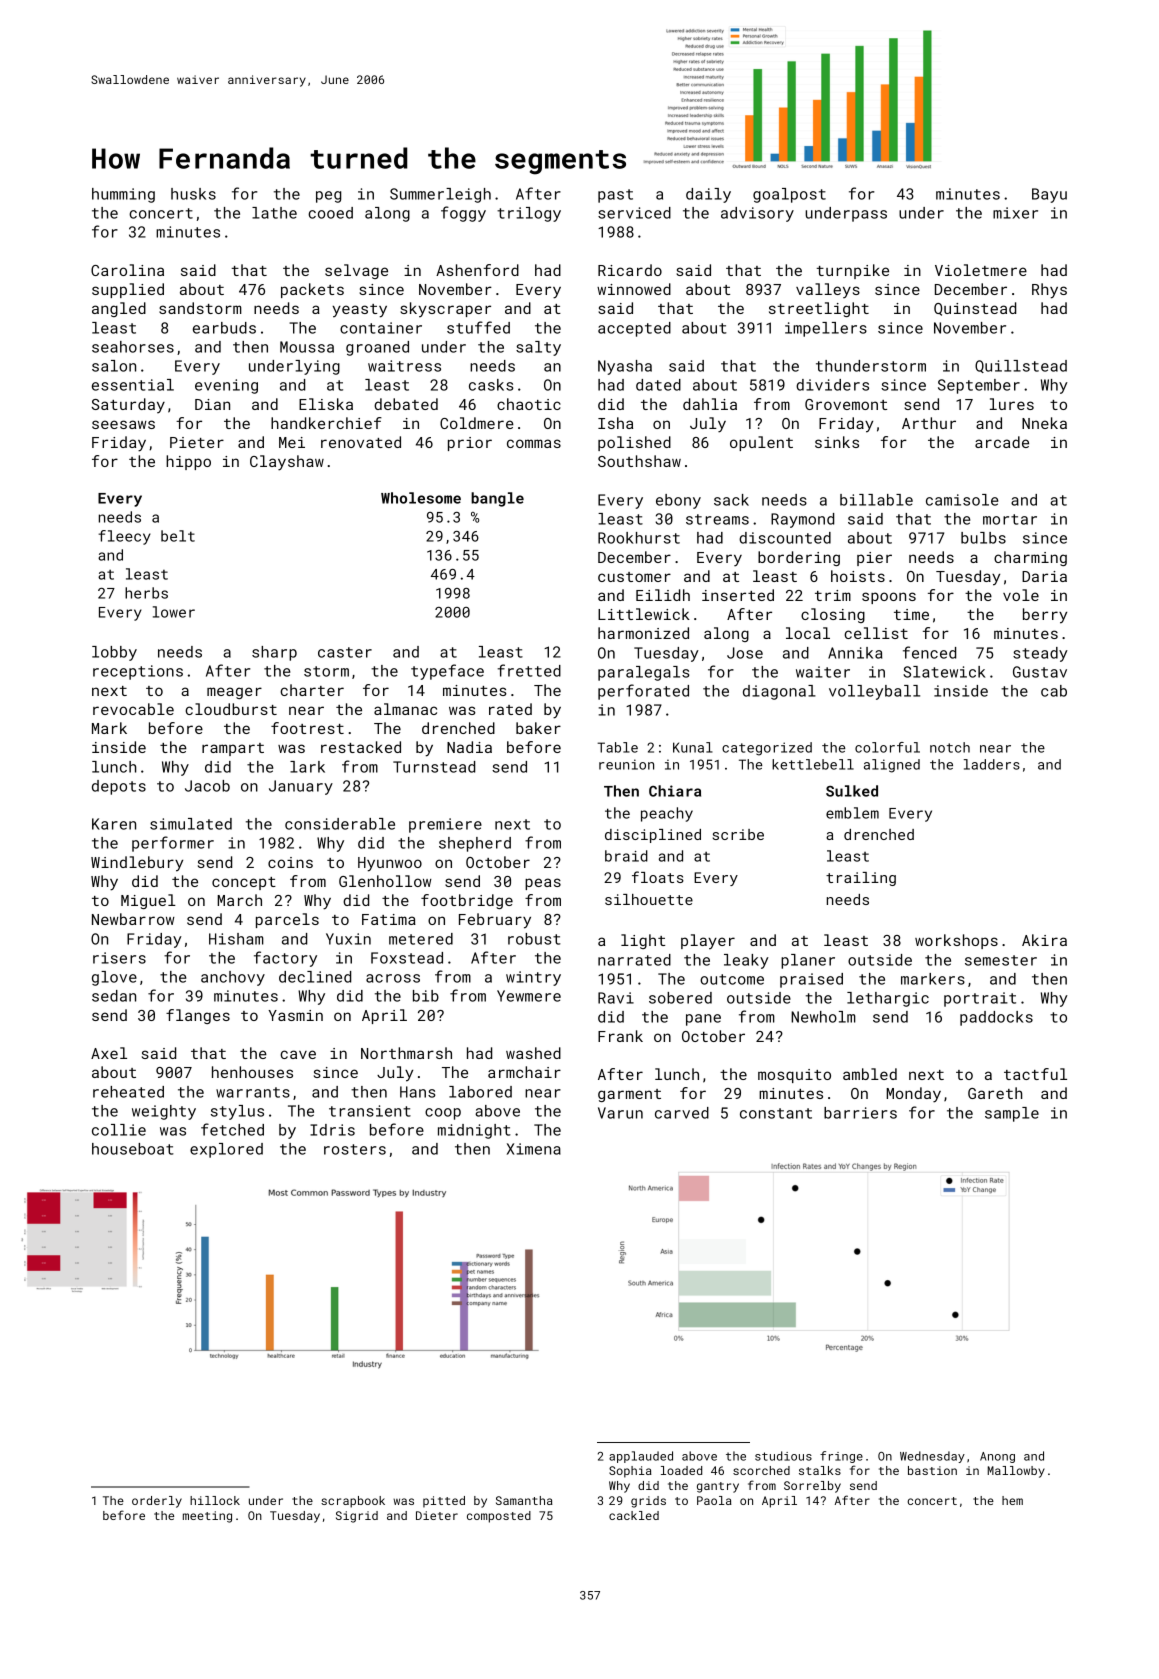  What do you see at coordinates (215, 1500) in the screenshot?
I see `hillock` at bounding box center [215, 1500].
